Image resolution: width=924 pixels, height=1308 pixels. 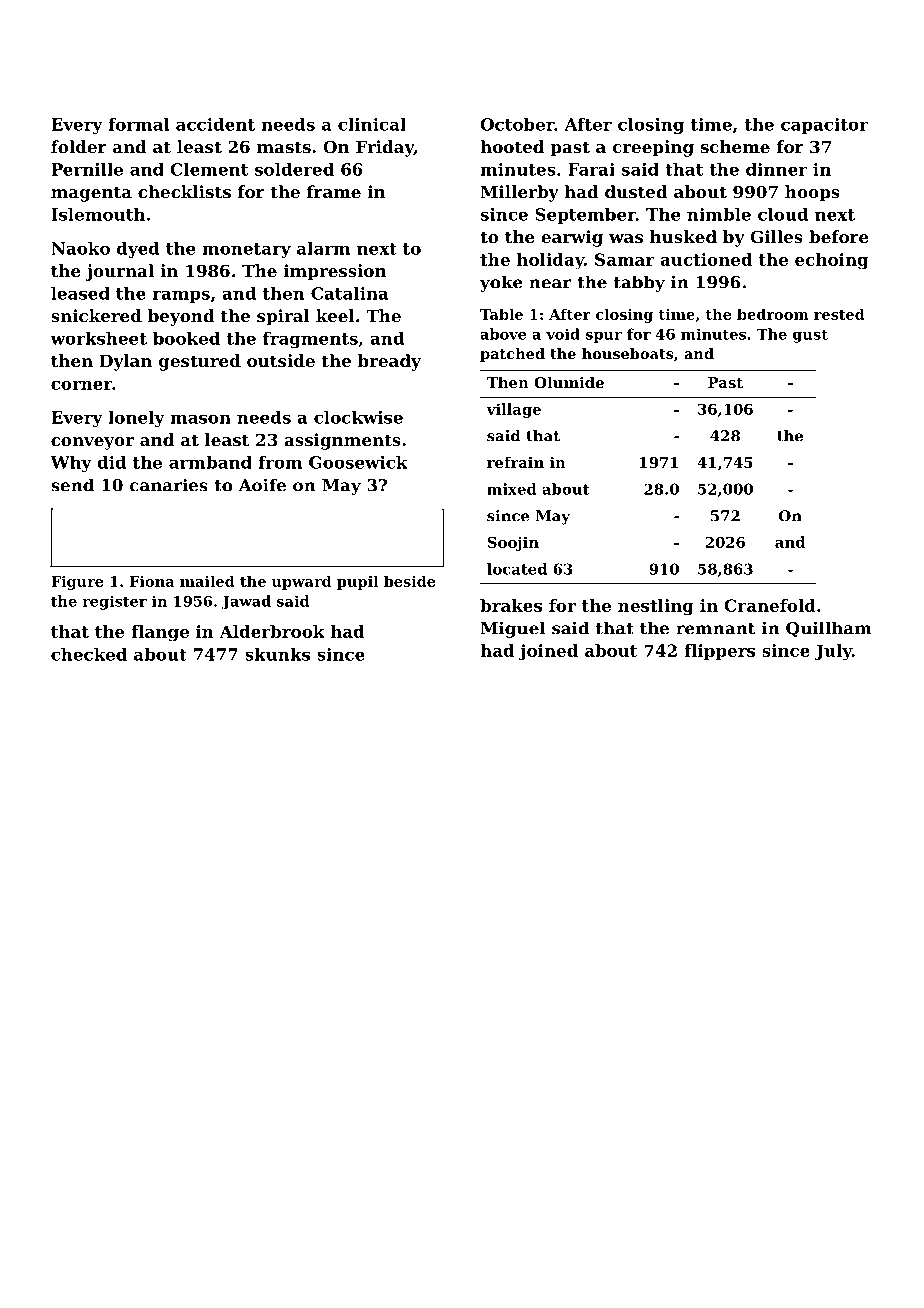 What do you see at coordinates (548, 652) in the document?
I see `joined` at bounding box center [548, 652].
